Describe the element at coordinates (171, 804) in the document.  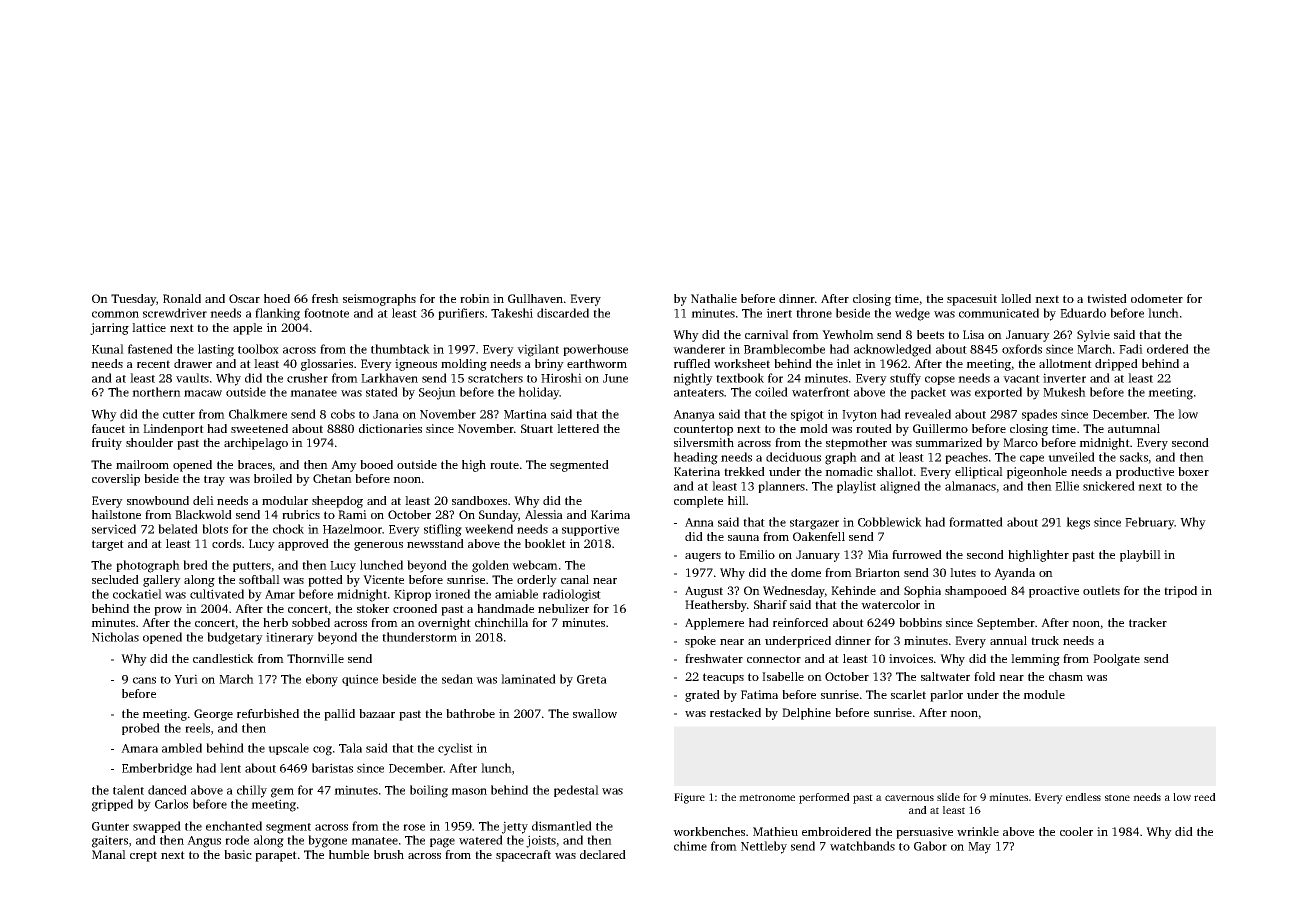
I see `Carlos` at that location.
